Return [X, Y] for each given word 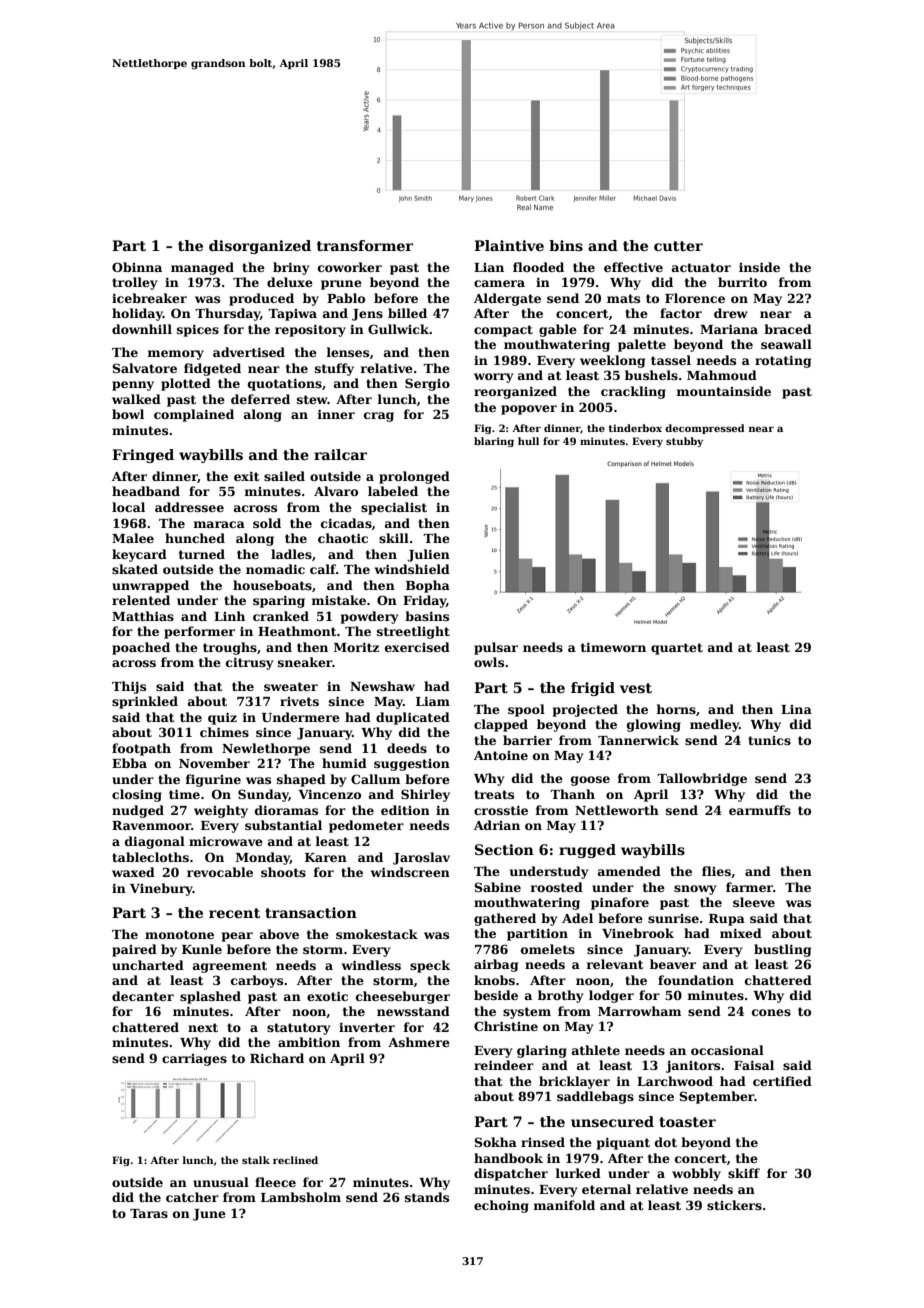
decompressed [705, 429]
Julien [428, 555]
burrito [742, 282]
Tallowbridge [702, 779]
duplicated [413, 718]
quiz [222, 718]
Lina [796, 709]
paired [134, 950]
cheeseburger [403, 997]
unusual [221, 1182]
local [128, 507]
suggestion [412, 765]
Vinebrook [638, 933]
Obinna [137, 267]
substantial [283, 825]
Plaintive [509, 245]
